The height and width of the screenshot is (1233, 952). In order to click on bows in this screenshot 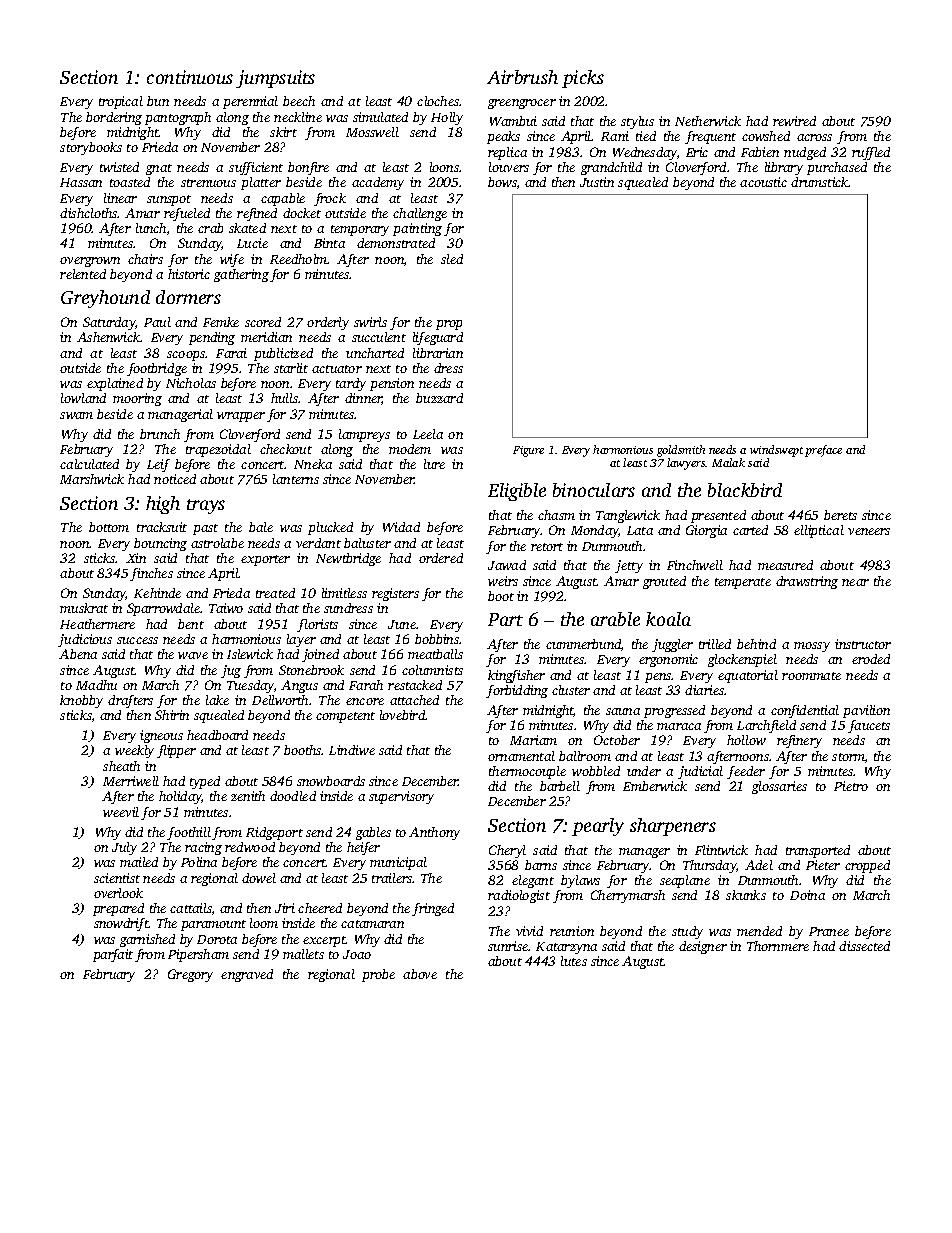, I will do `click(502, 182)`.
